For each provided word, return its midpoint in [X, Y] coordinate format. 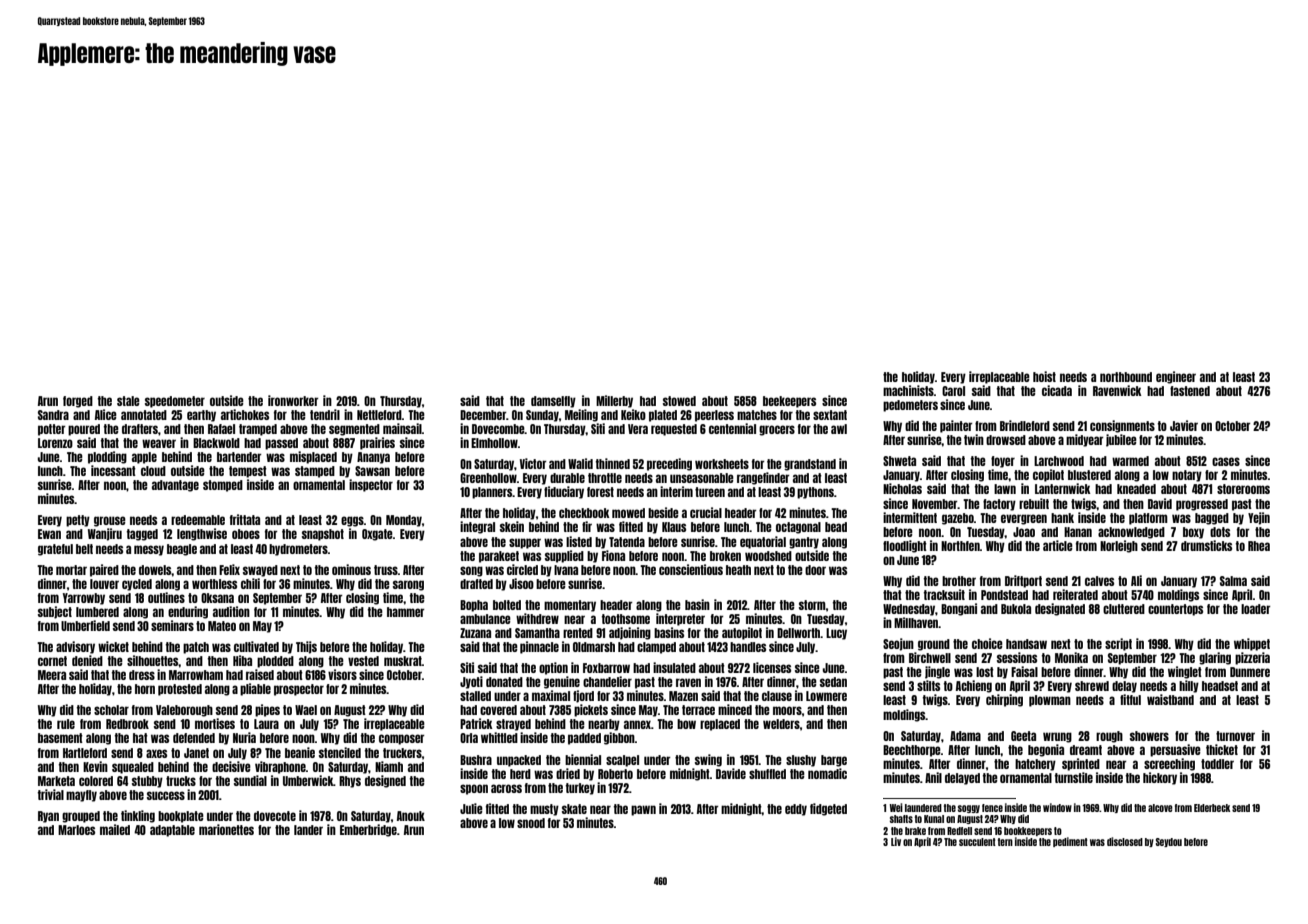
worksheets [722, 464]
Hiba [242, 660]
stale [128, 401]
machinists [908, 390]
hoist [1044, 376]
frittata [245, 519]
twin [974, 439]
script [1118, 644]
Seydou [1169, 842]
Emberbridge [368, 830]
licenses [772, 667]
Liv [896, 841]
